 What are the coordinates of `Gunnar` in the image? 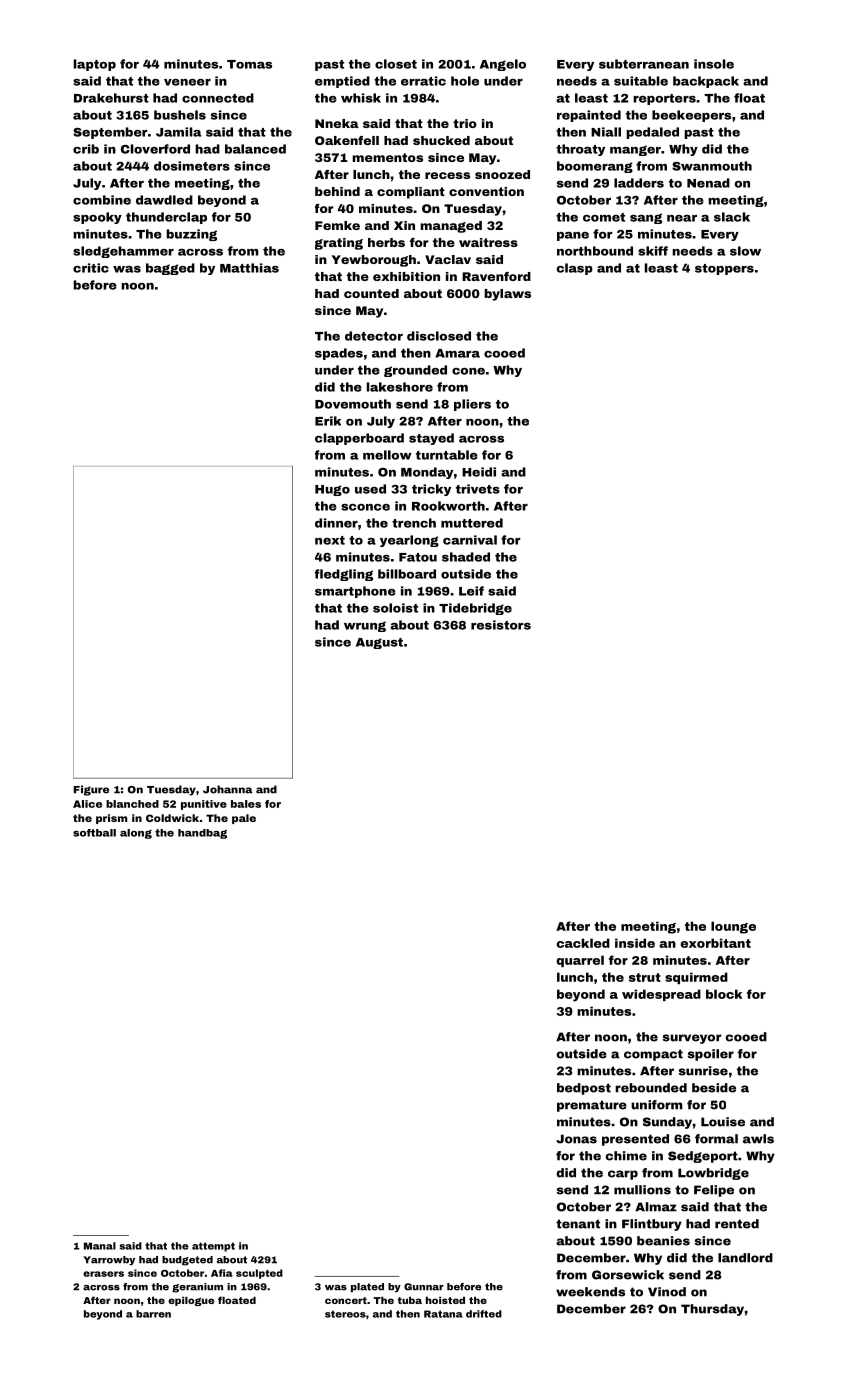 It's located at (424, 1287).
